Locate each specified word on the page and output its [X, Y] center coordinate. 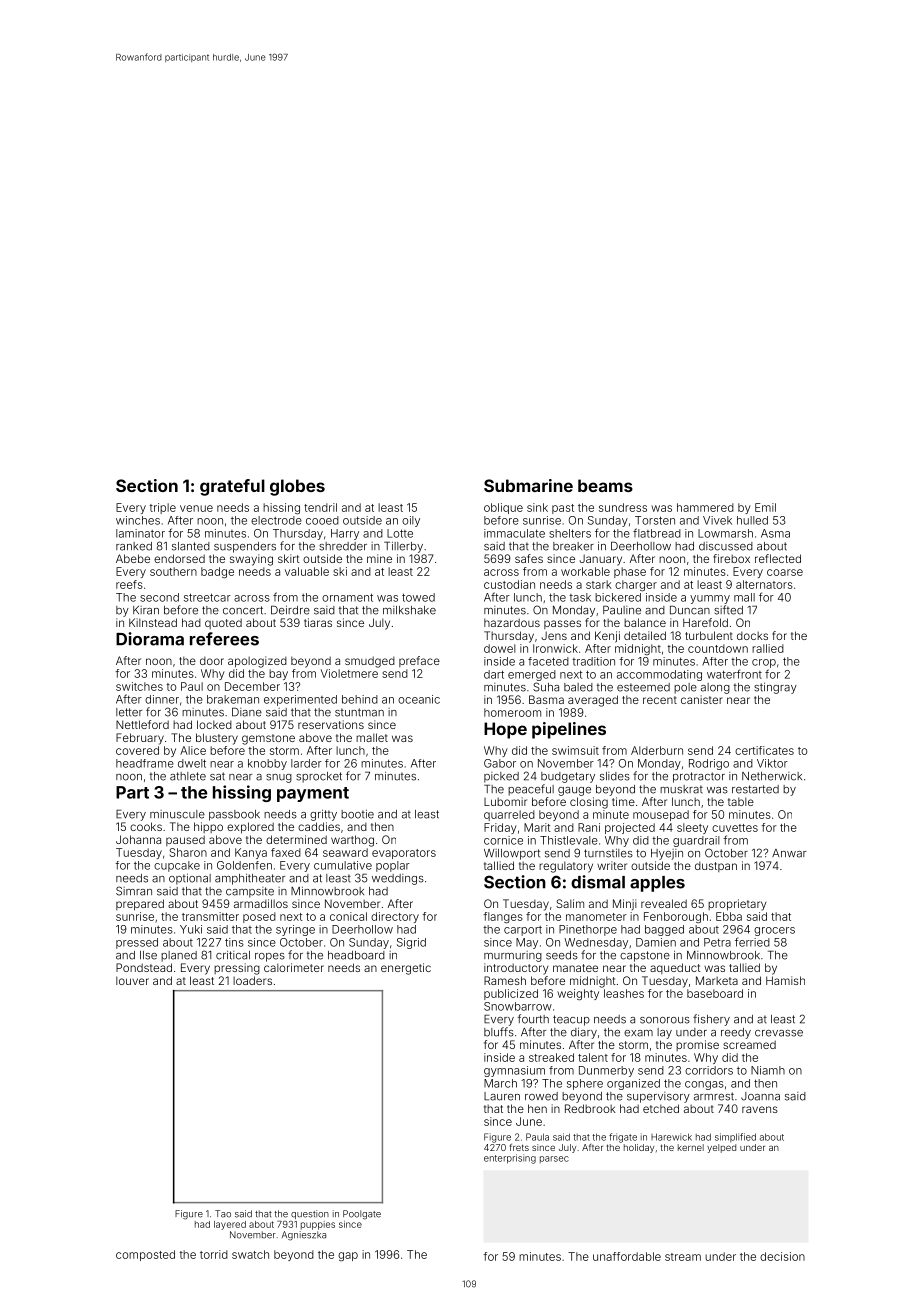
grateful [232, 487]
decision [782, 1256]
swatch [250, 1254]
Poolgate [362, 1215]
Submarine [528, 485]
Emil [765, 507]
